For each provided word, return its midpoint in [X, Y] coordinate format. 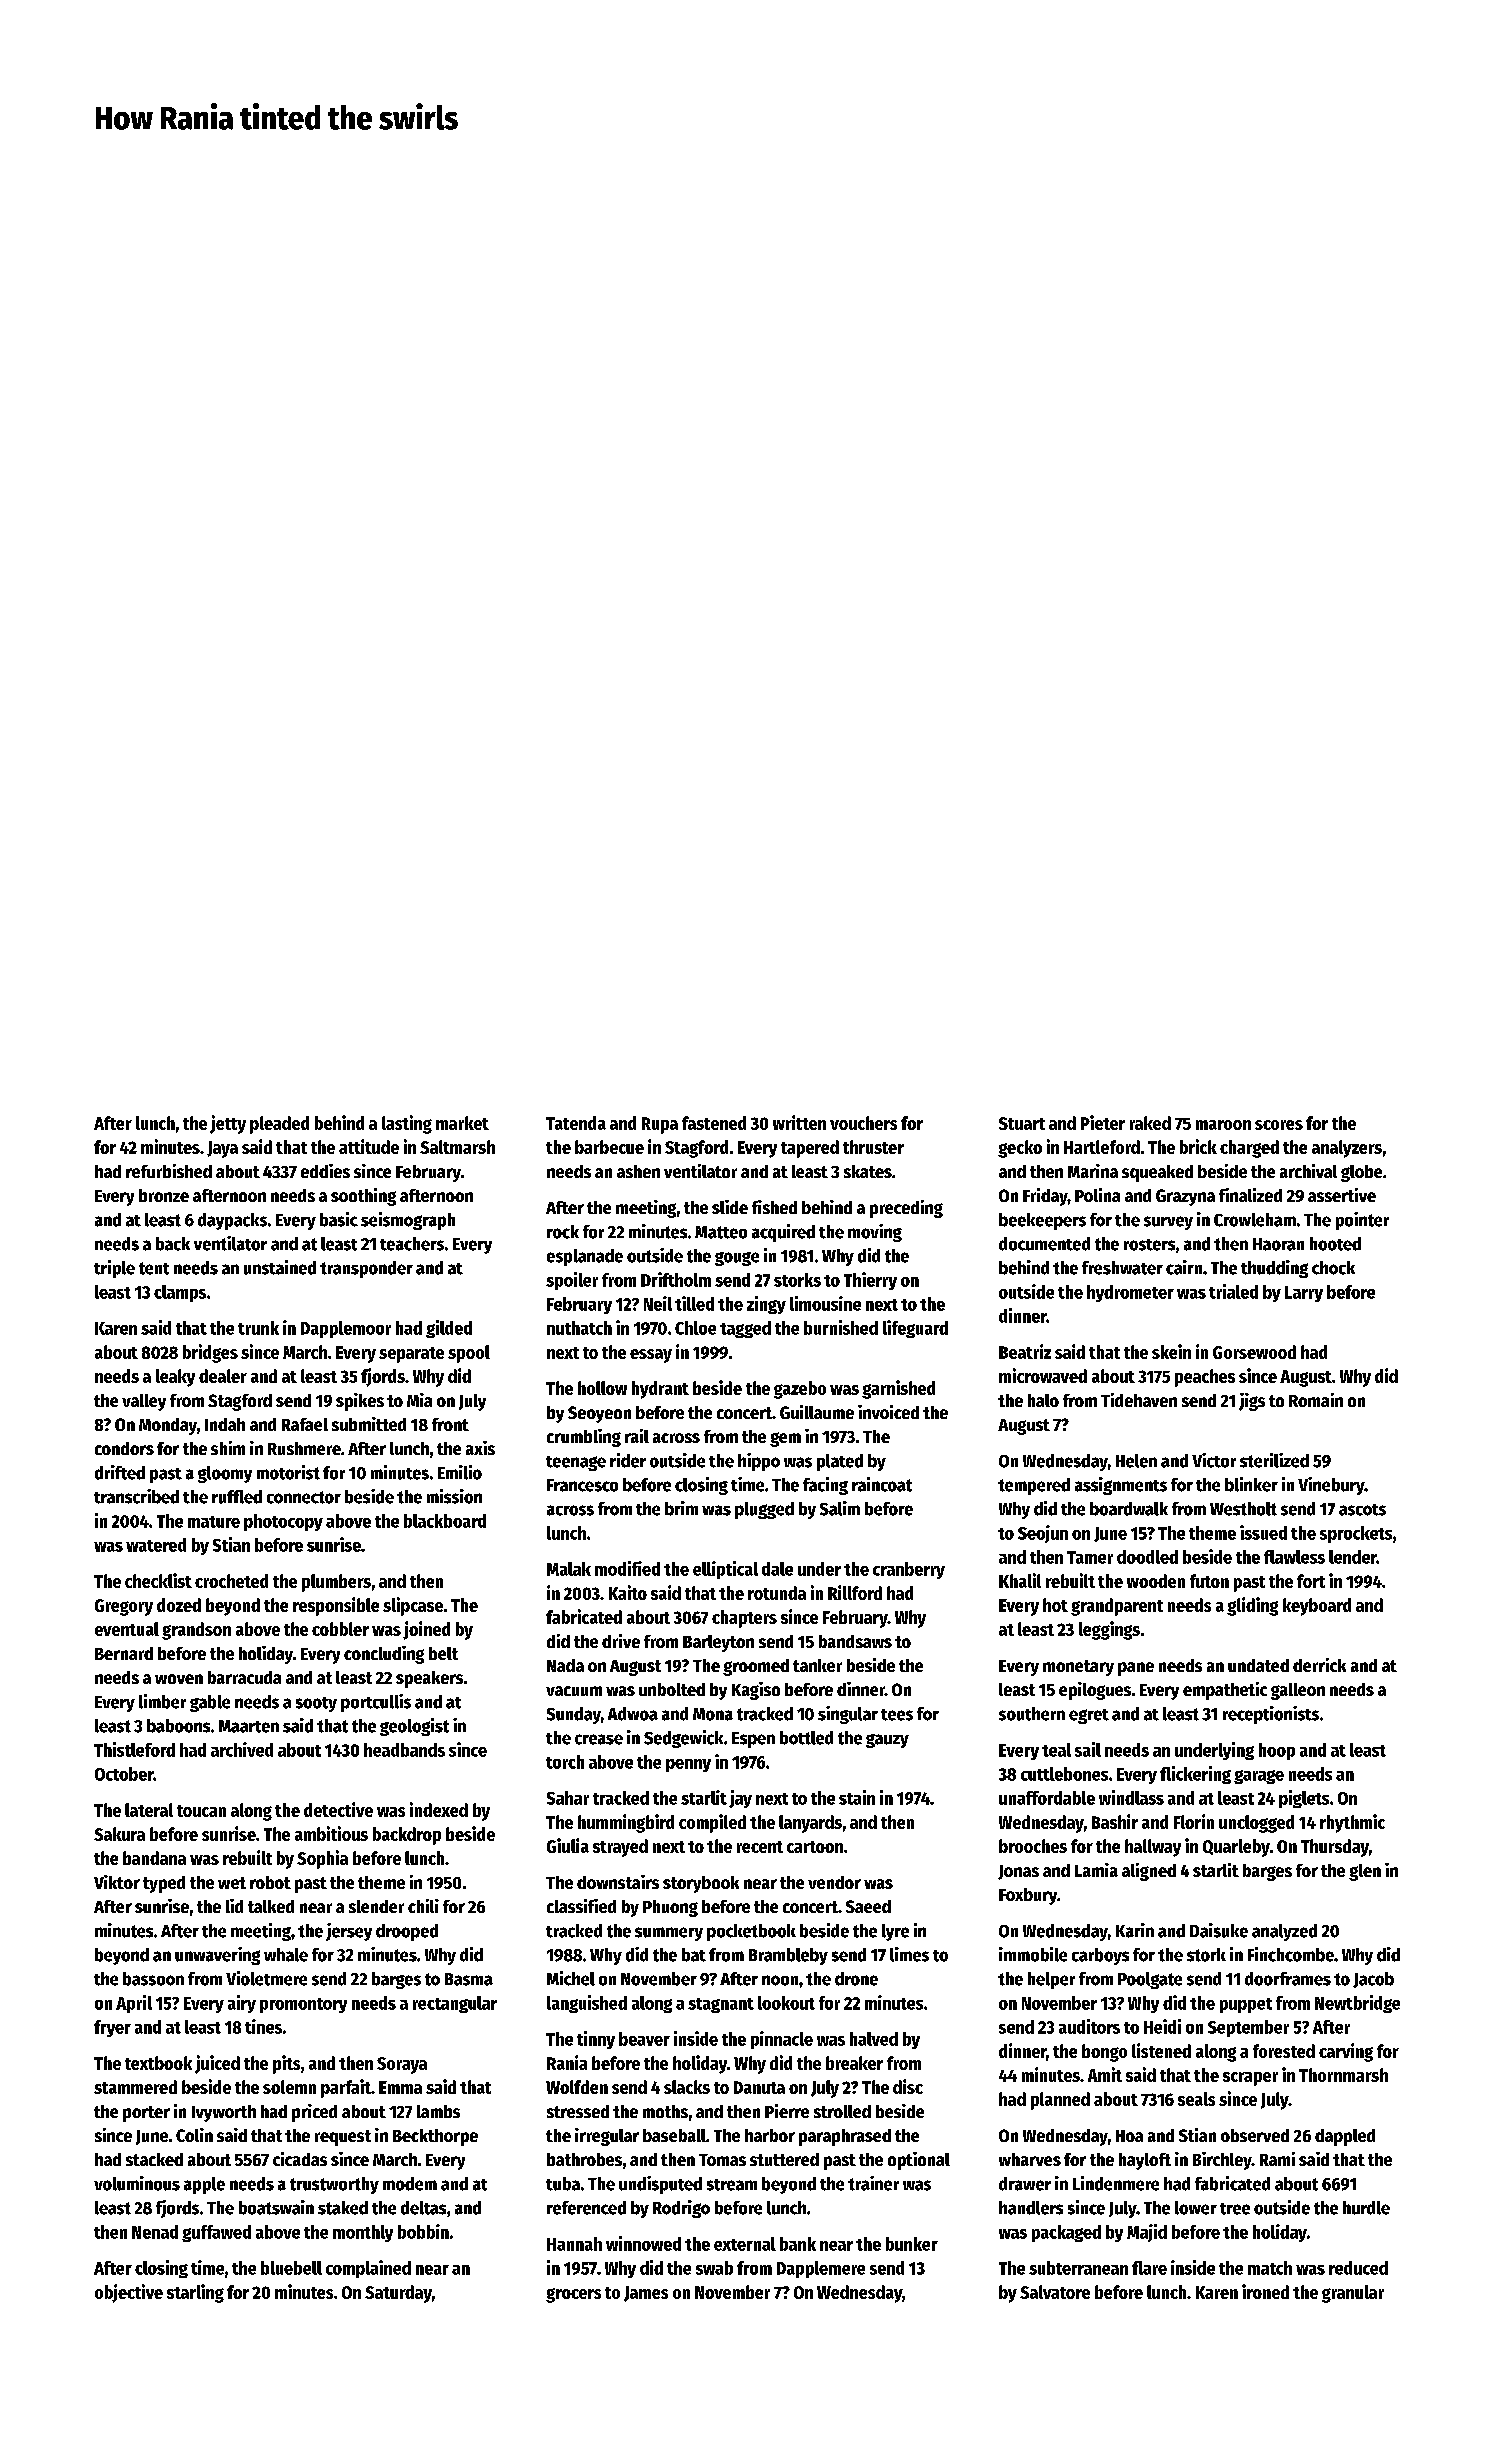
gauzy [887, 1741]
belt [443, 1653]
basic [339, 1219]
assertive [1342, 1195]
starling [195, 2293]
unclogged [1256, 1824]
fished [774, 1207]
